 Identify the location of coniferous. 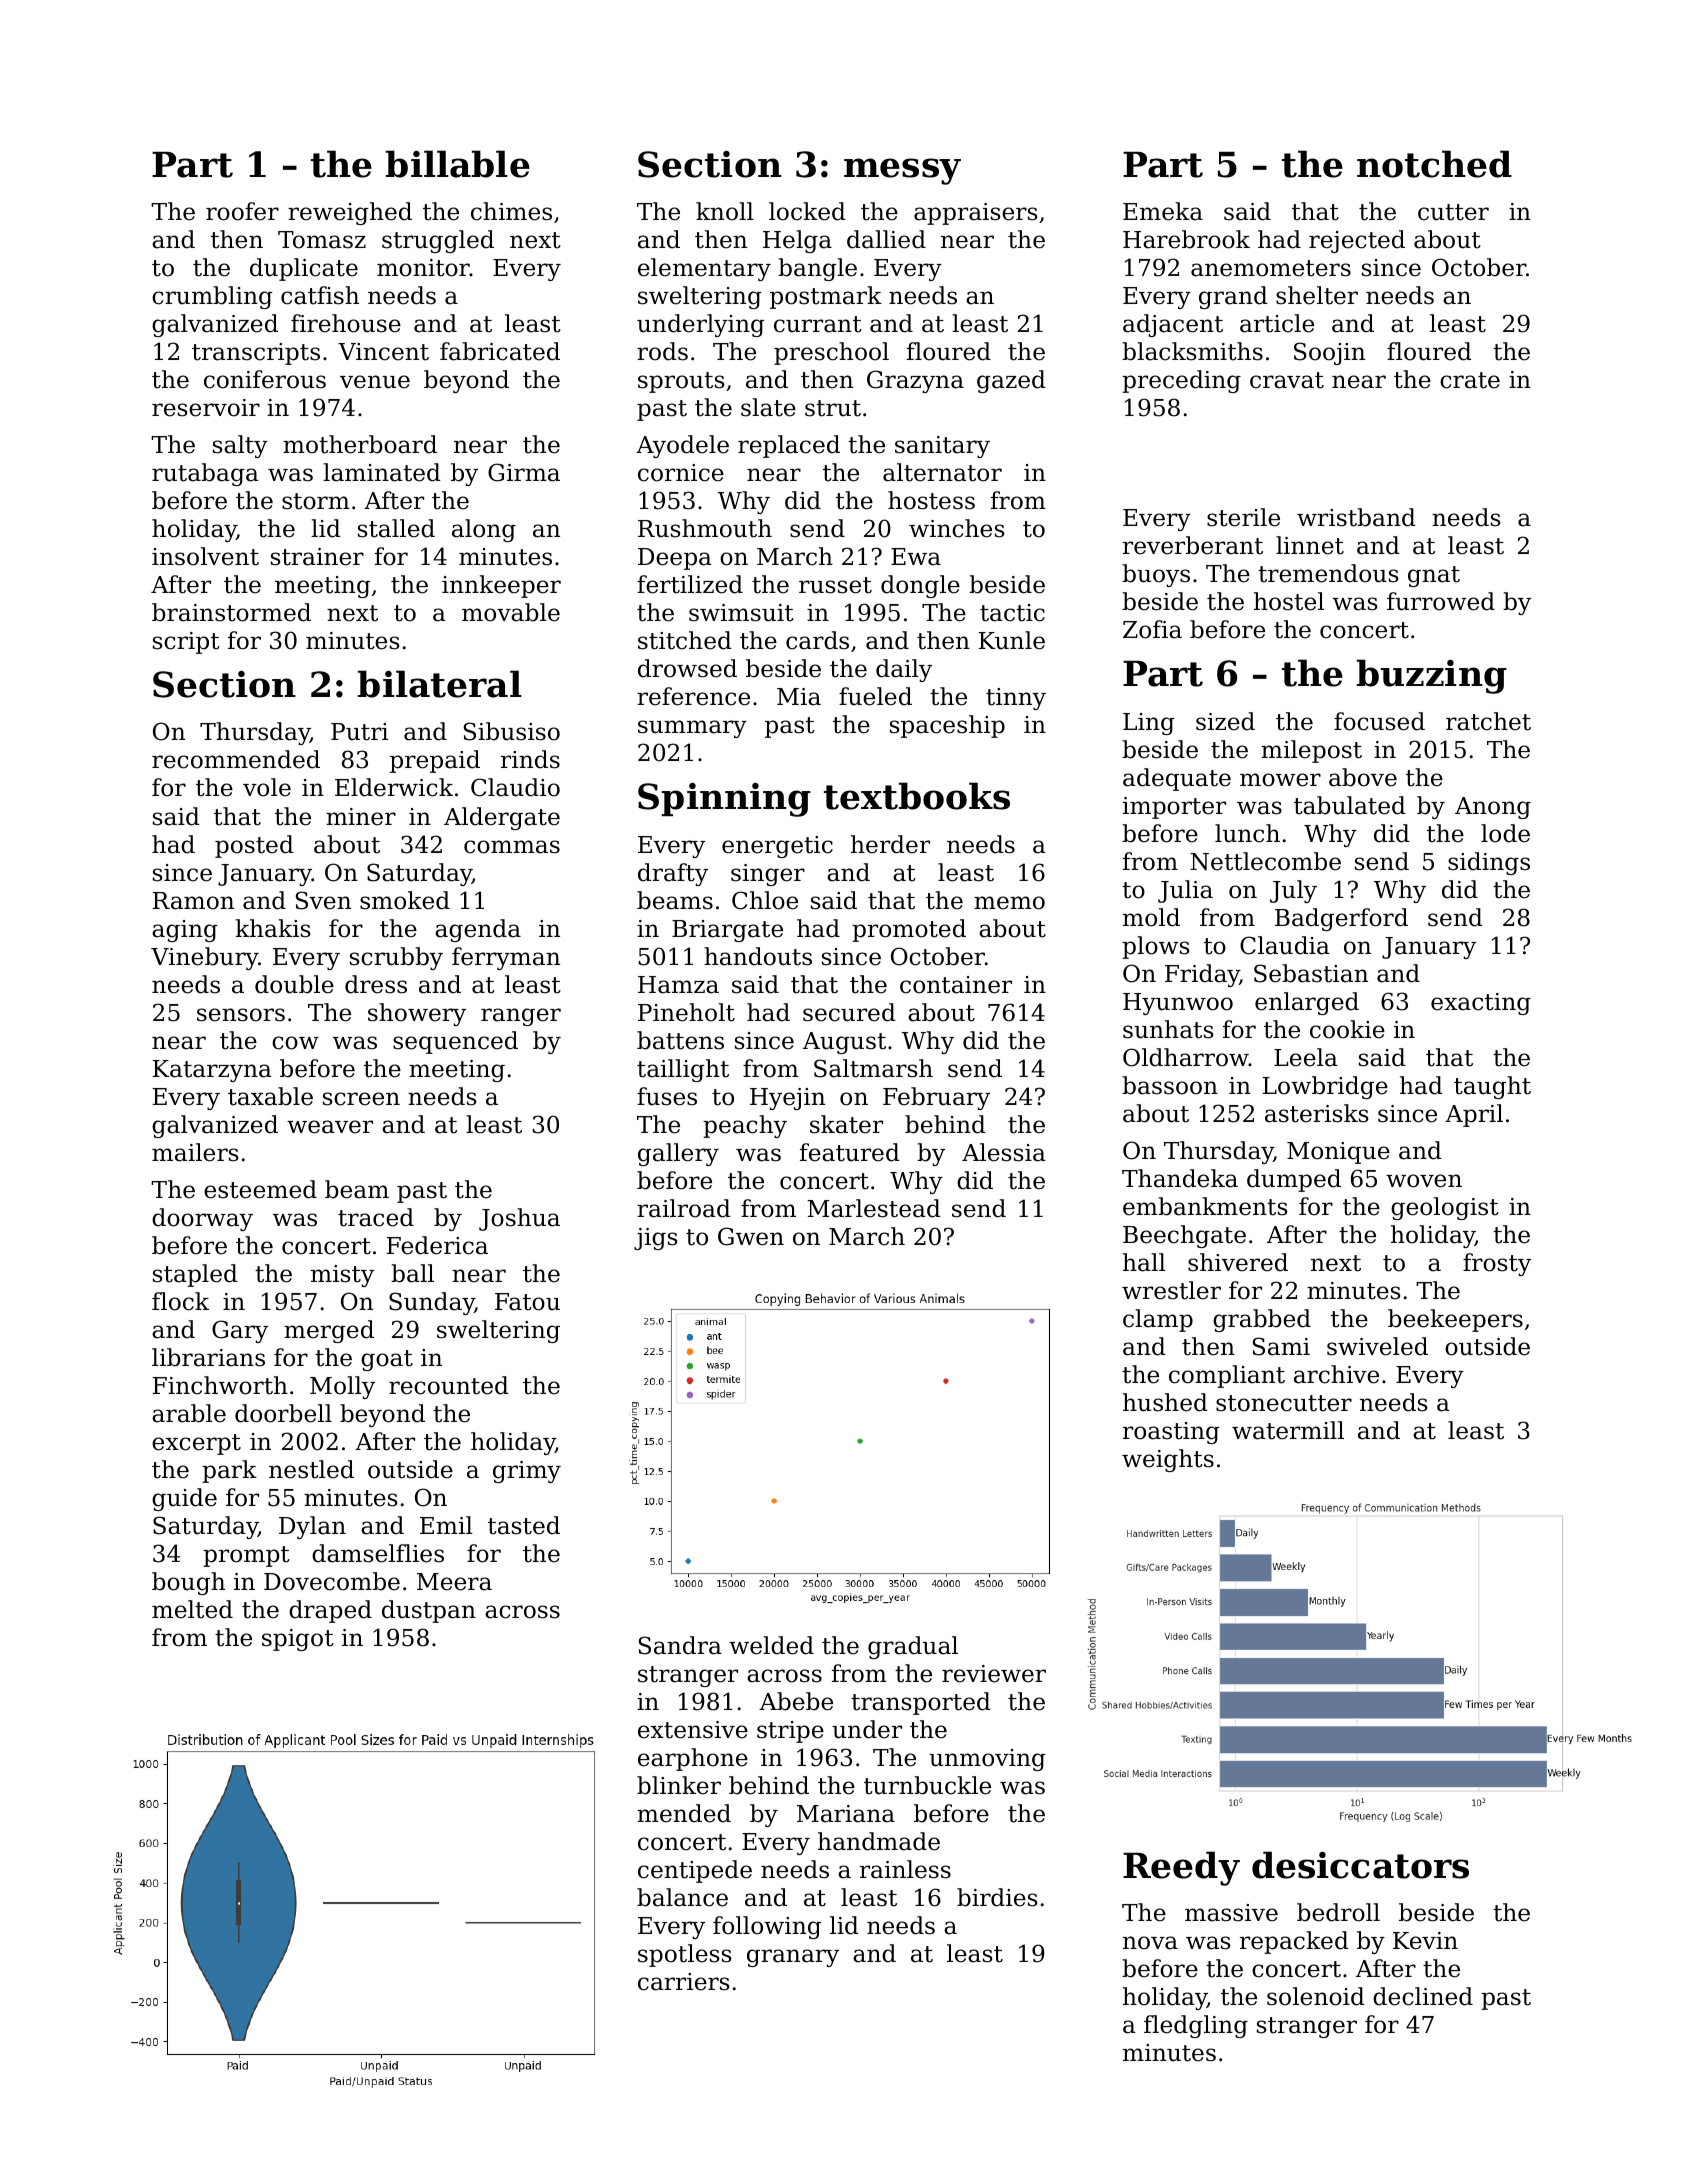
(265, 379).
